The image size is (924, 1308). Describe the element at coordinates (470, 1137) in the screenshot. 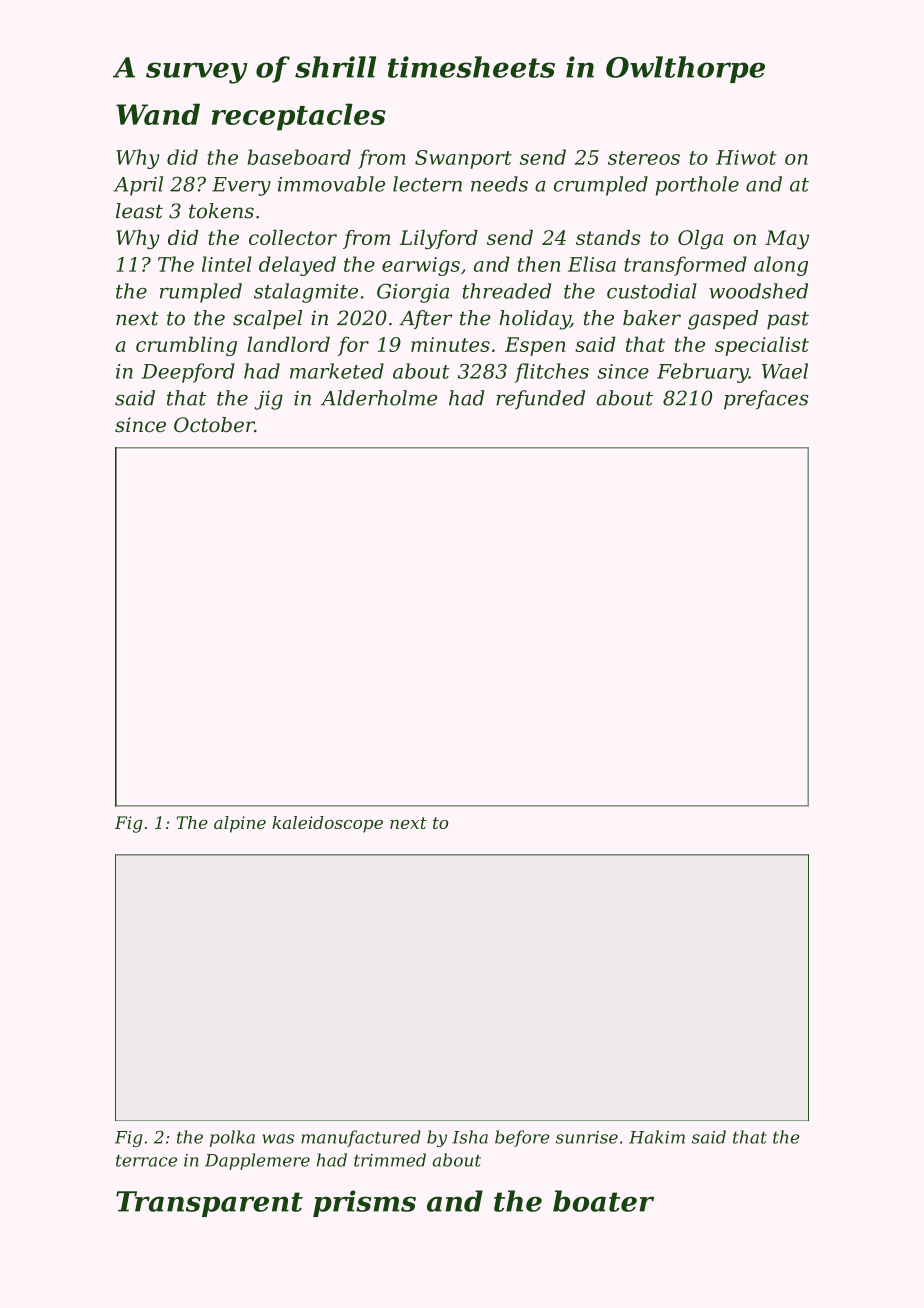

I see `Isha` at that location.
